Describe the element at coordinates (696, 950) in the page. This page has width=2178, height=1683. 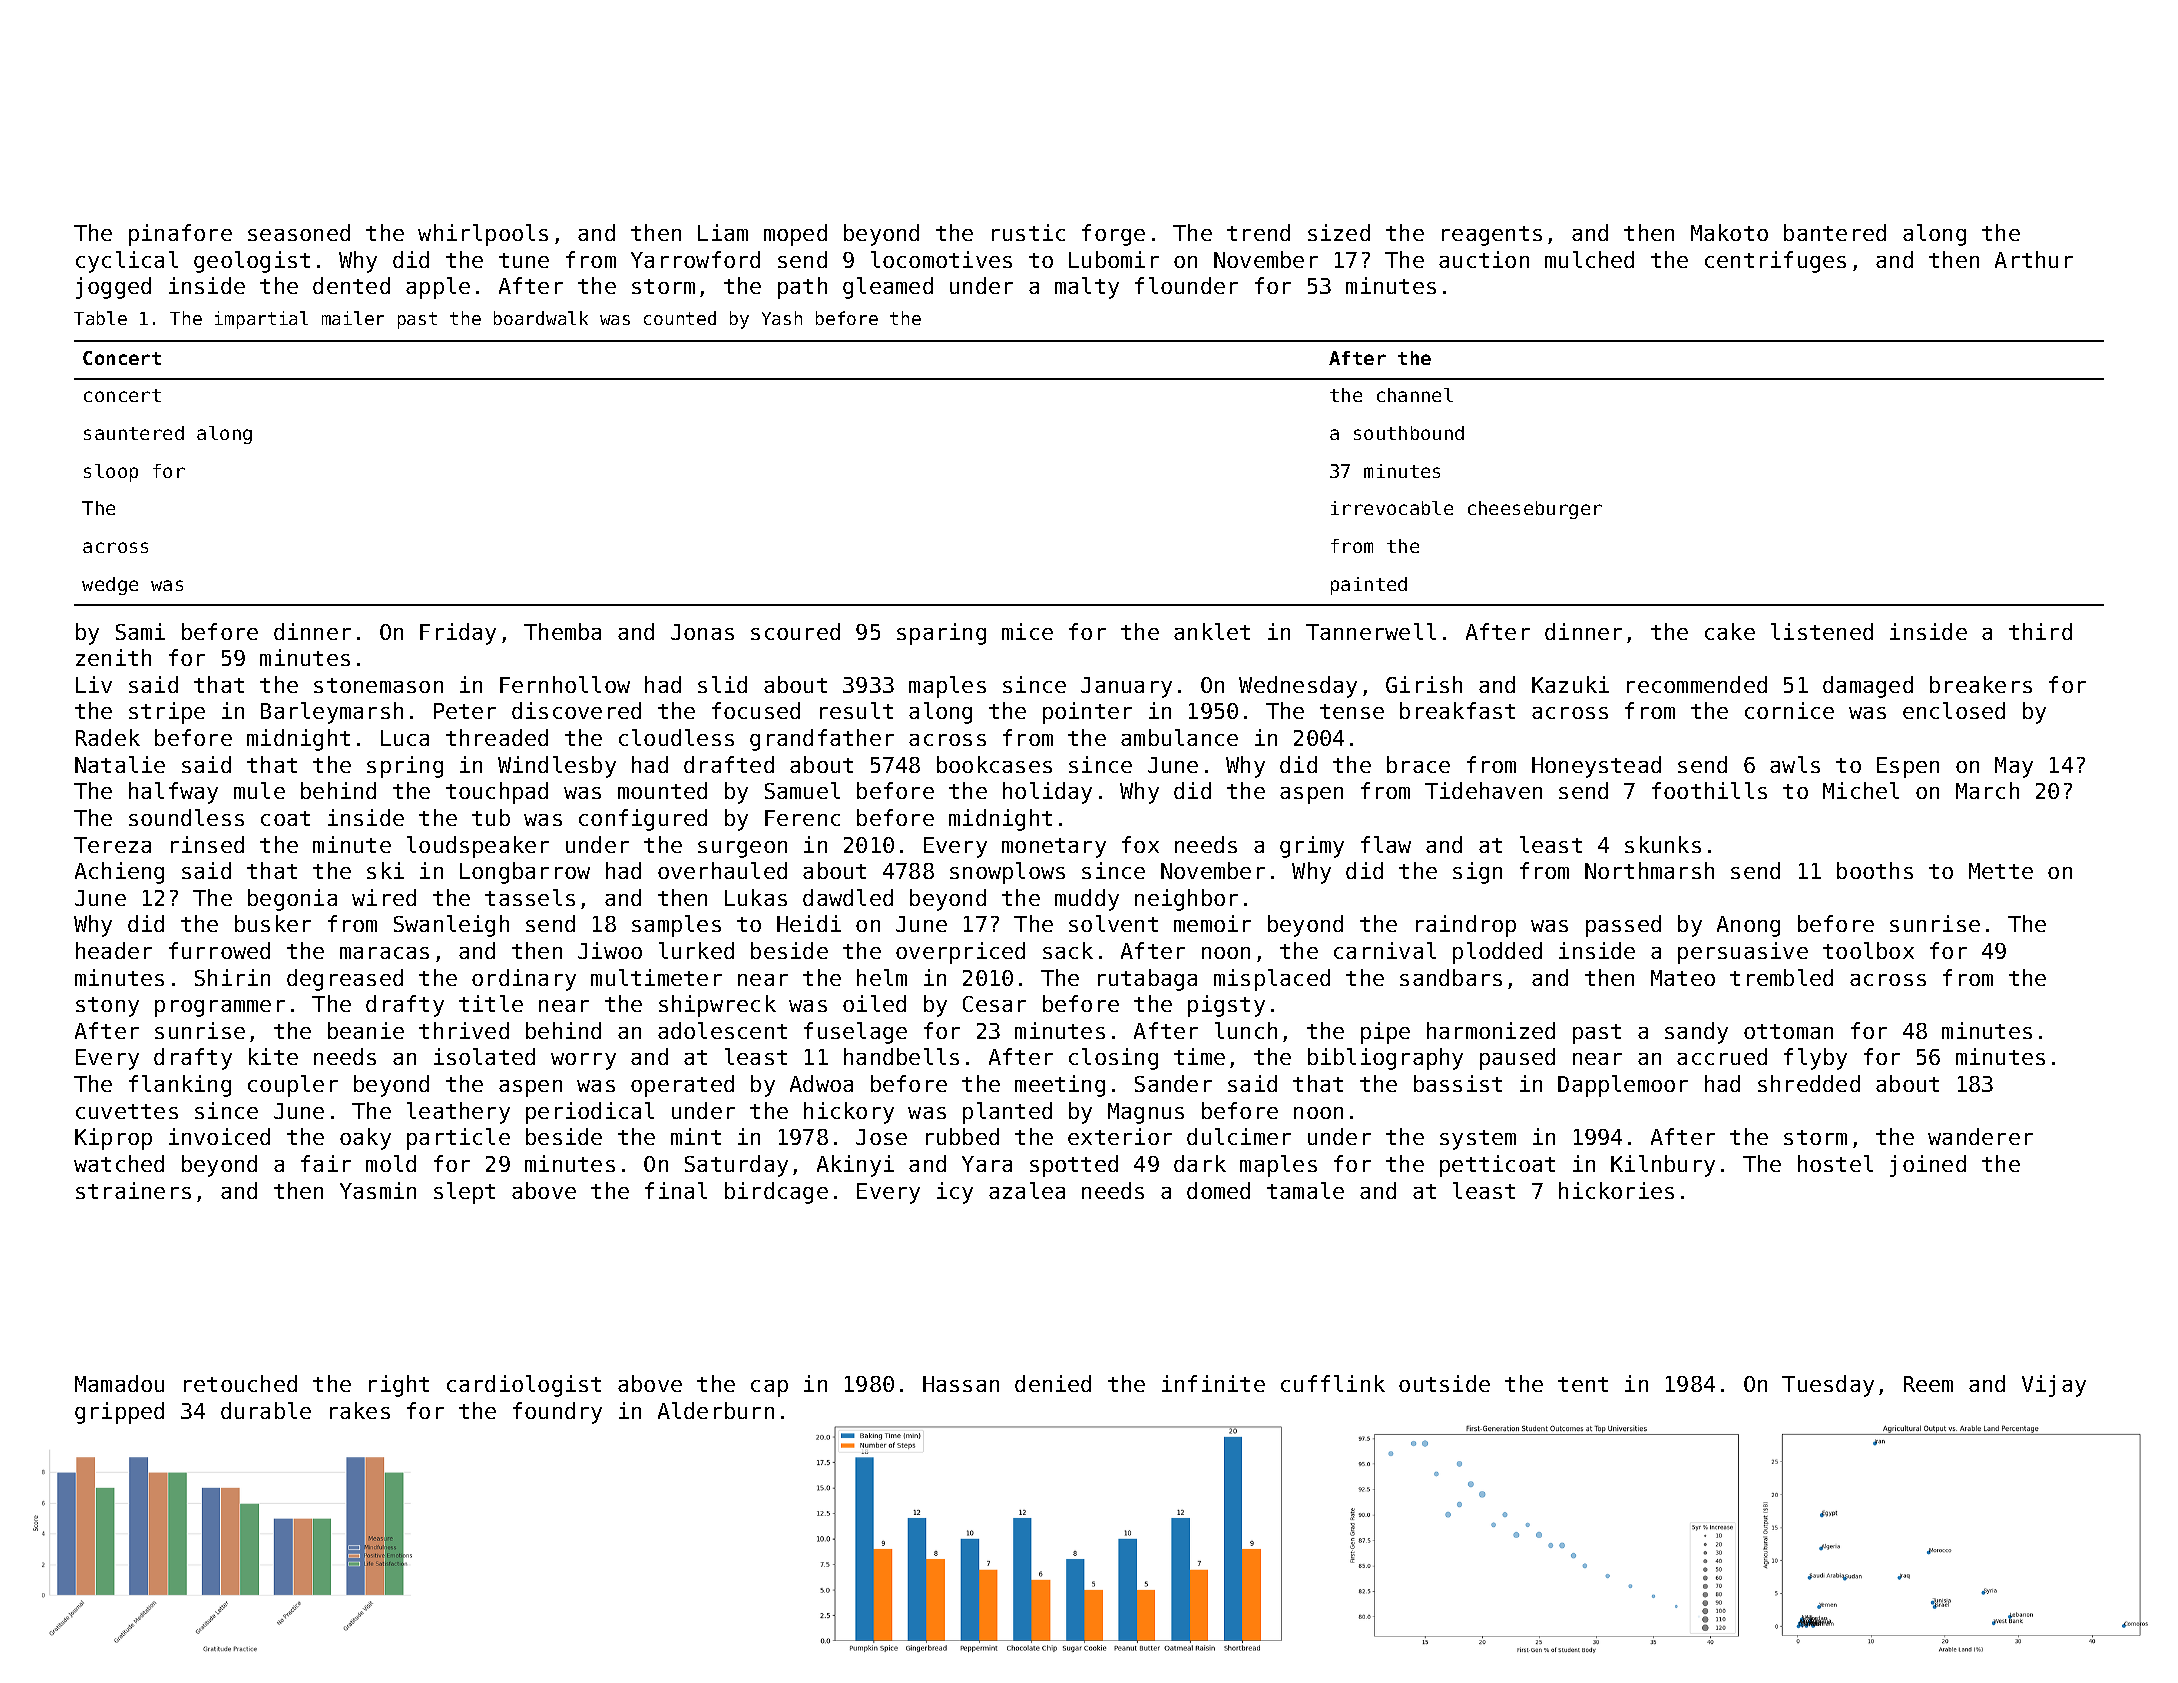
I see `lurked` at that location.
